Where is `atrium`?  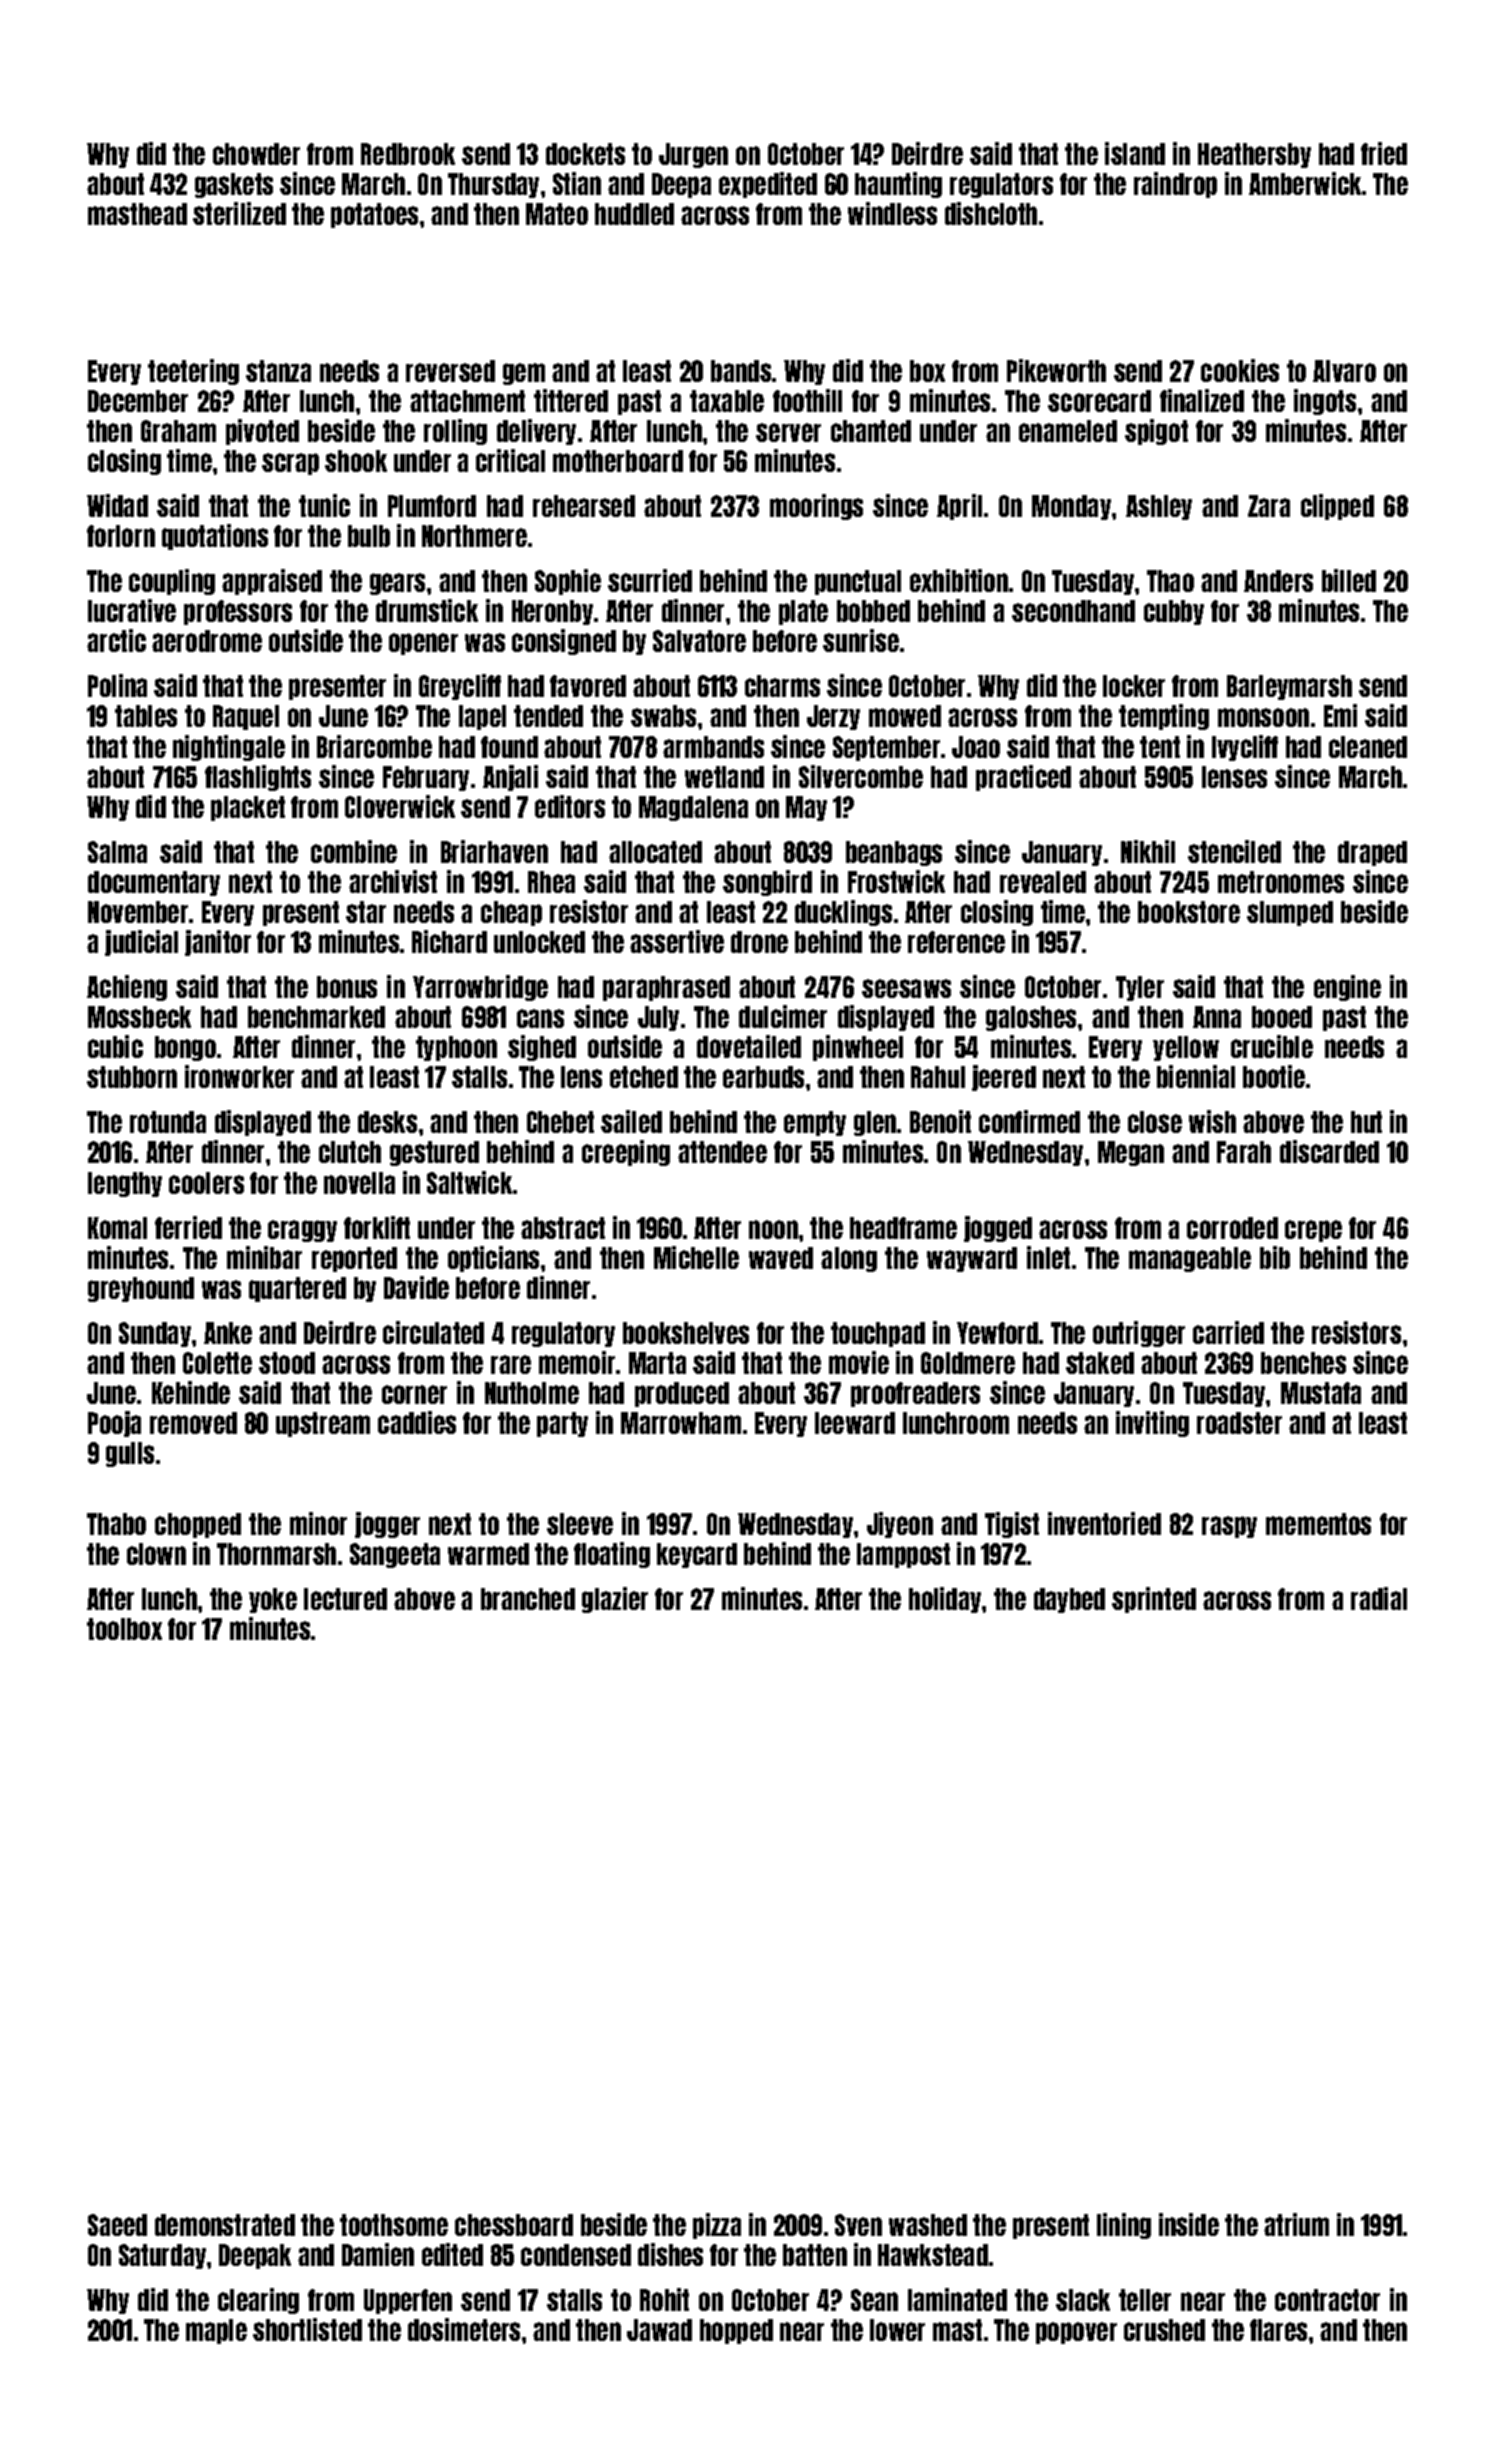
atrium is located at coordinates (1296, 2224).
